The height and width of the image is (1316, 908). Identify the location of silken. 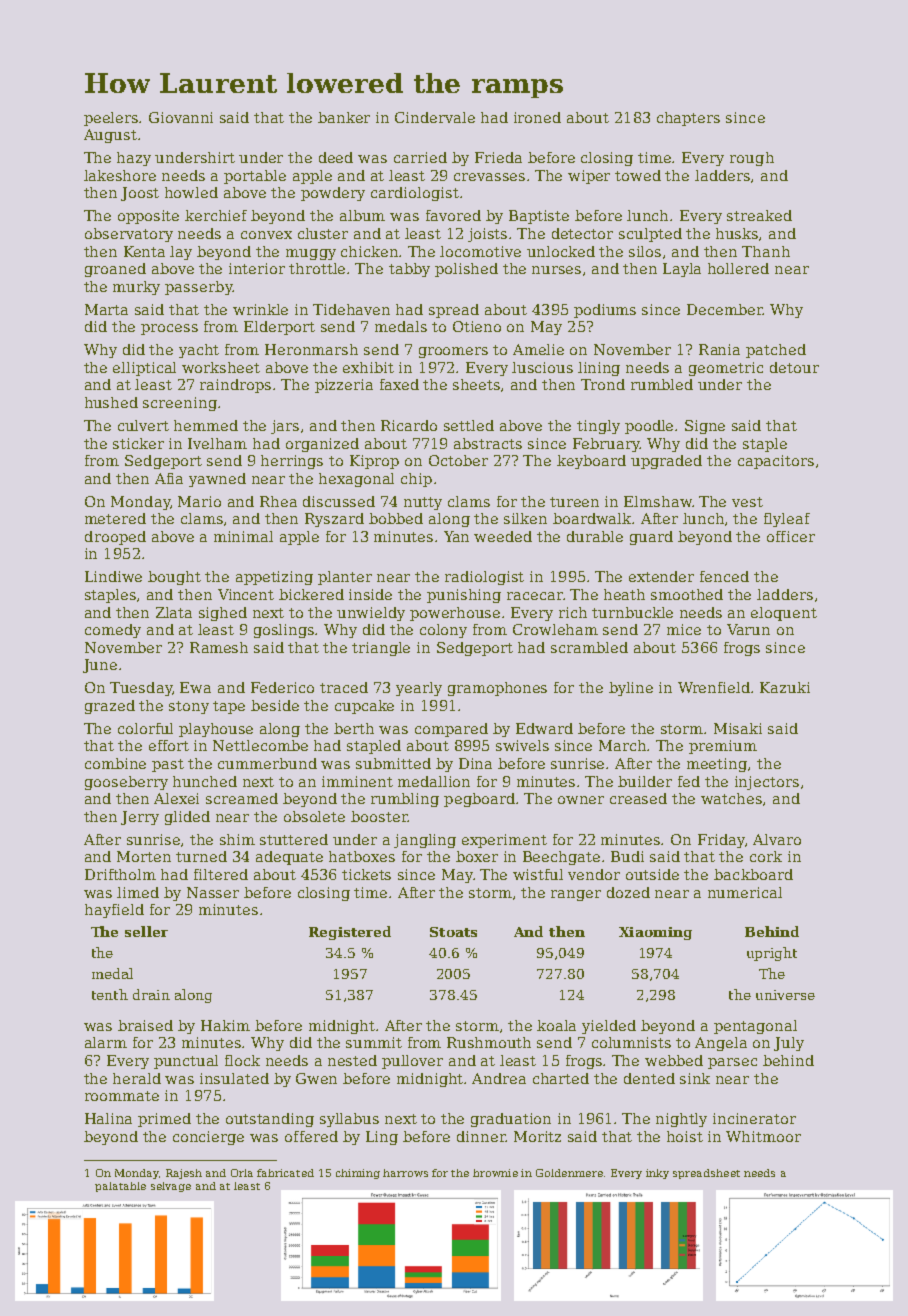
(525, 518).
